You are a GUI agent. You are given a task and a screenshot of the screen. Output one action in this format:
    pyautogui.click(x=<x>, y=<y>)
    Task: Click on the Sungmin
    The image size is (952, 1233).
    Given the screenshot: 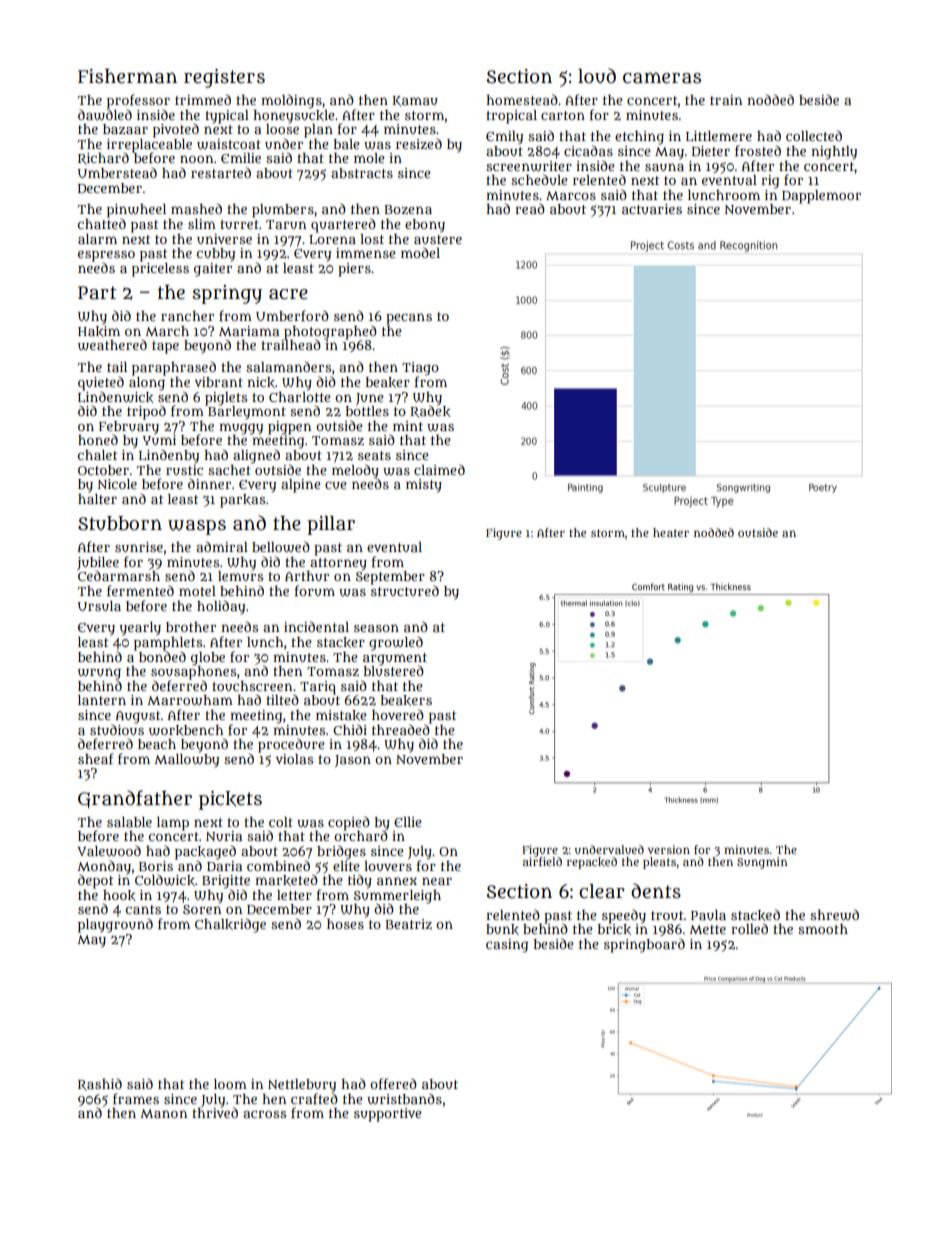 What is the action you would take?
    pyautogui.click(x=762, y=863)
